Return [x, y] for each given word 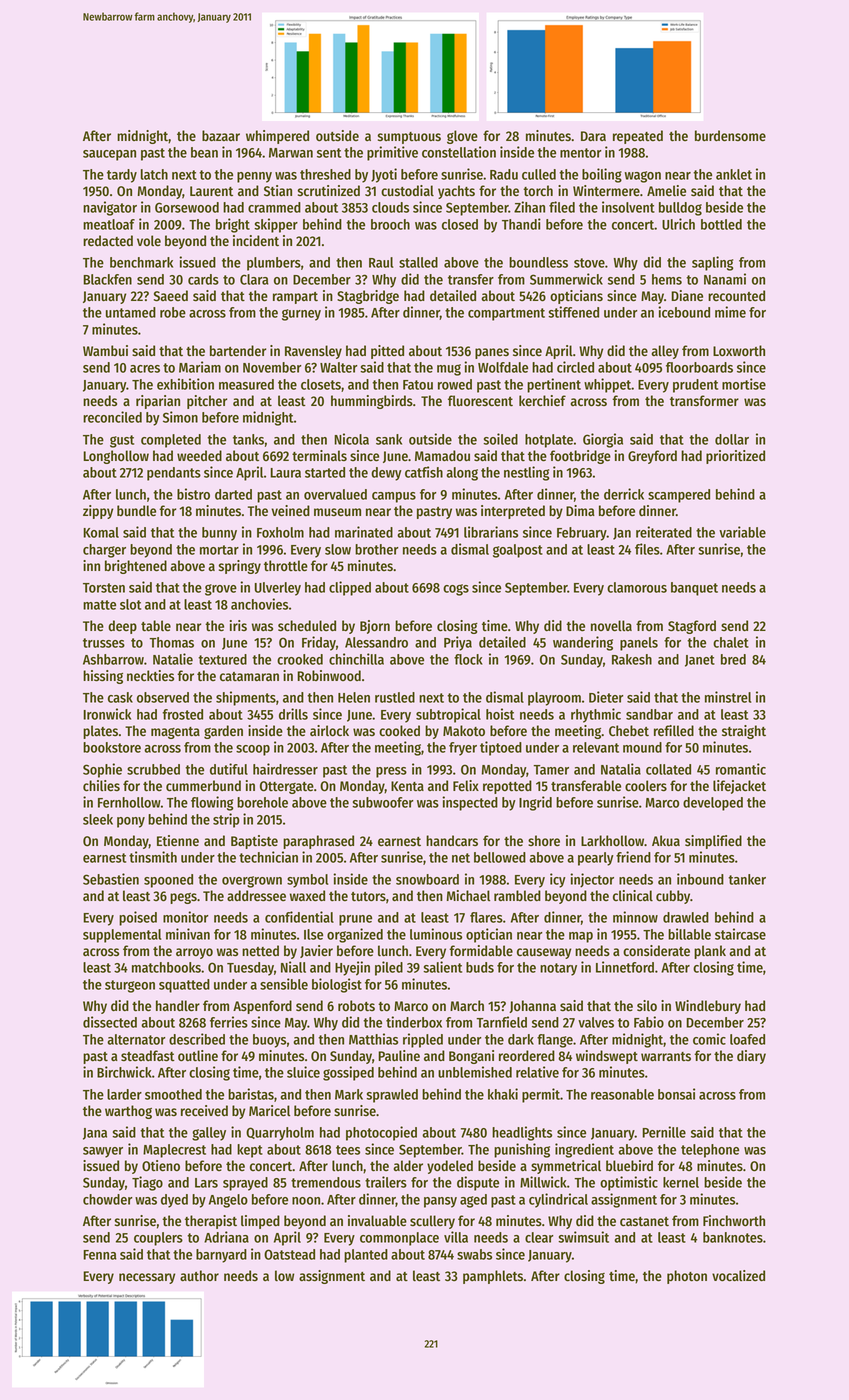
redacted [108, 241]
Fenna [100, 1255]
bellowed [500, 857]
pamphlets [493, 1277]
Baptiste [254, 842]
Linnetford [625, 967]
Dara [593, 136]
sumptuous [409, 138]
